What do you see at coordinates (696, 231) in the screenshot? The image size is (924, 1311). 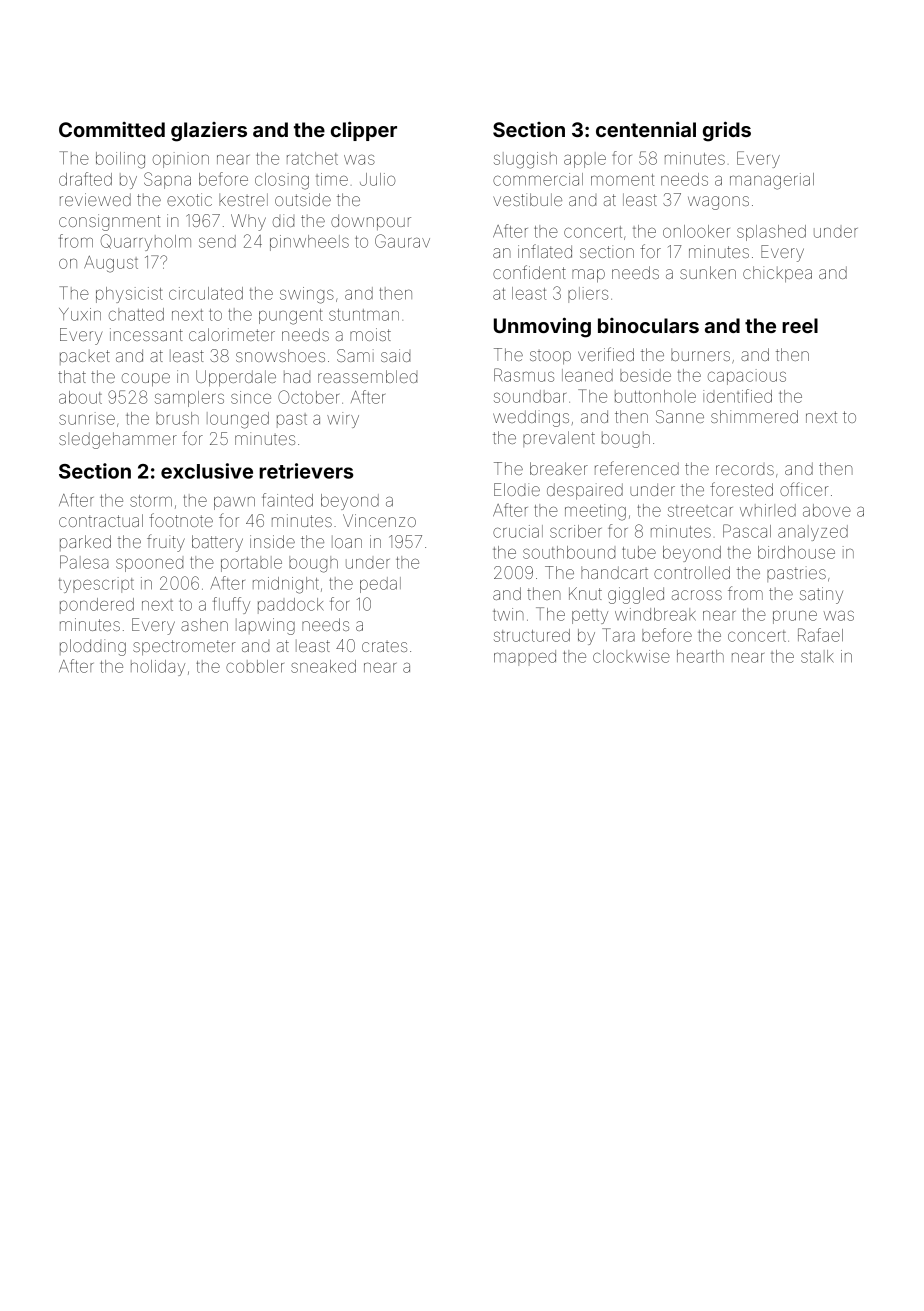 I see `onlooker` at bounding box center [696, 231].
